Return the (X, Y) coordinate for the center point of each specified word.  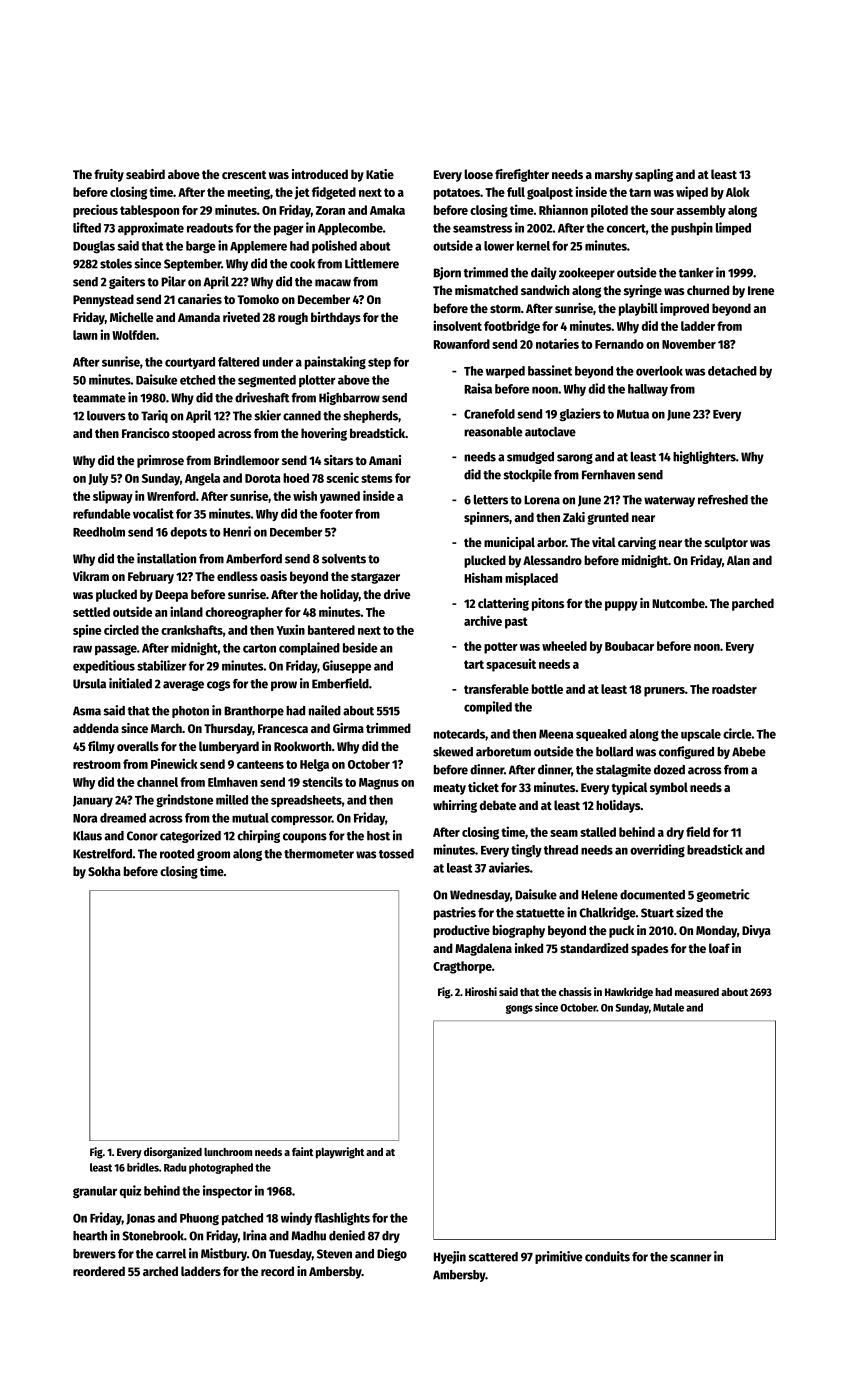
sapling (654, 175)
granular (95, 1192)
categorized (190, 836)
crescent (244, 175)
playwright (340, 1153)
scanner (690, 1258)
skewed (453, 752)
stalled (598, 832)
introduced (320, 174)
